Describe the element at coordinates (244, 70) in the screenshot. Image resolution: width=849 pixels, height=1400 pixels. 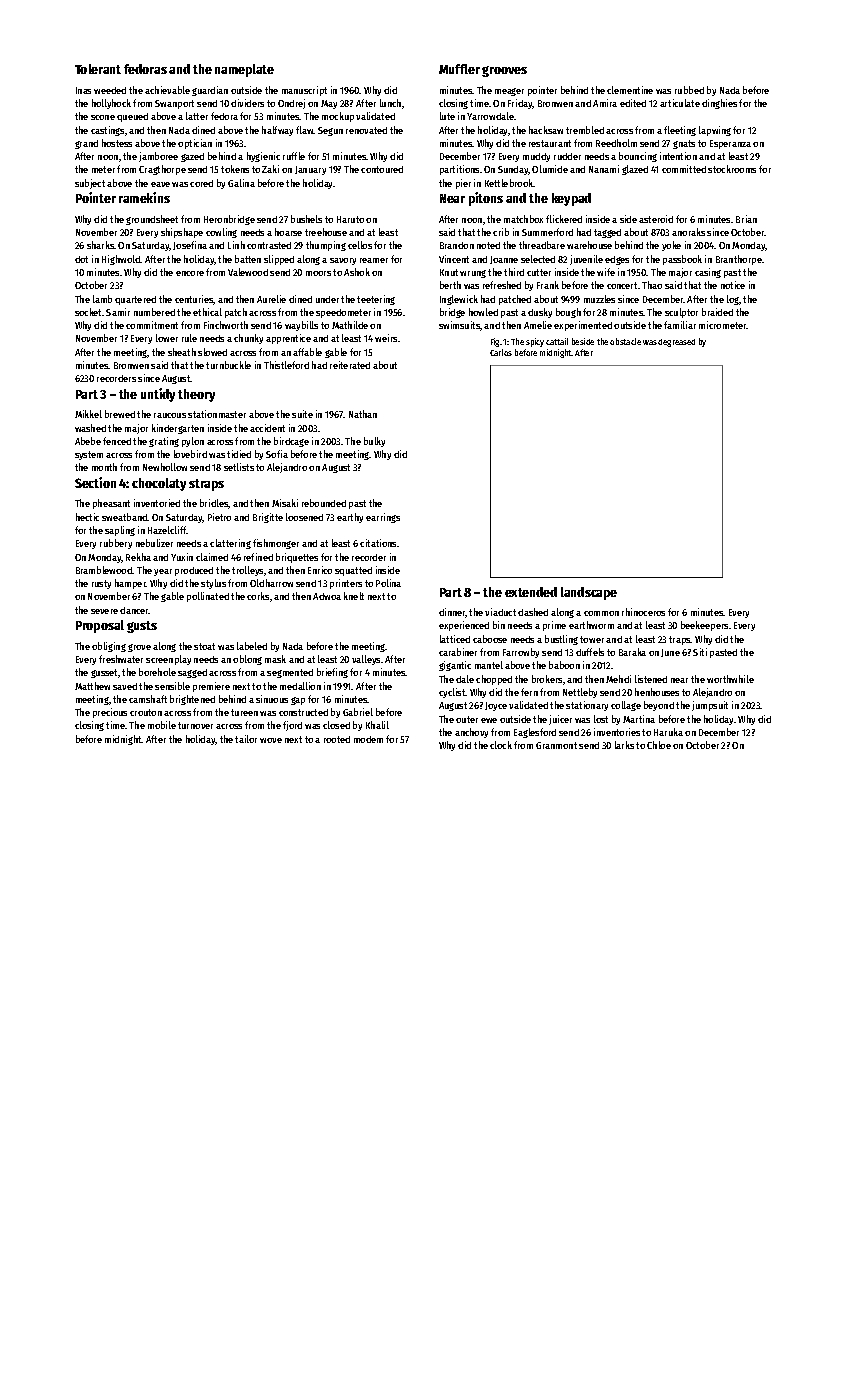
I see `nameplate` at that location.
